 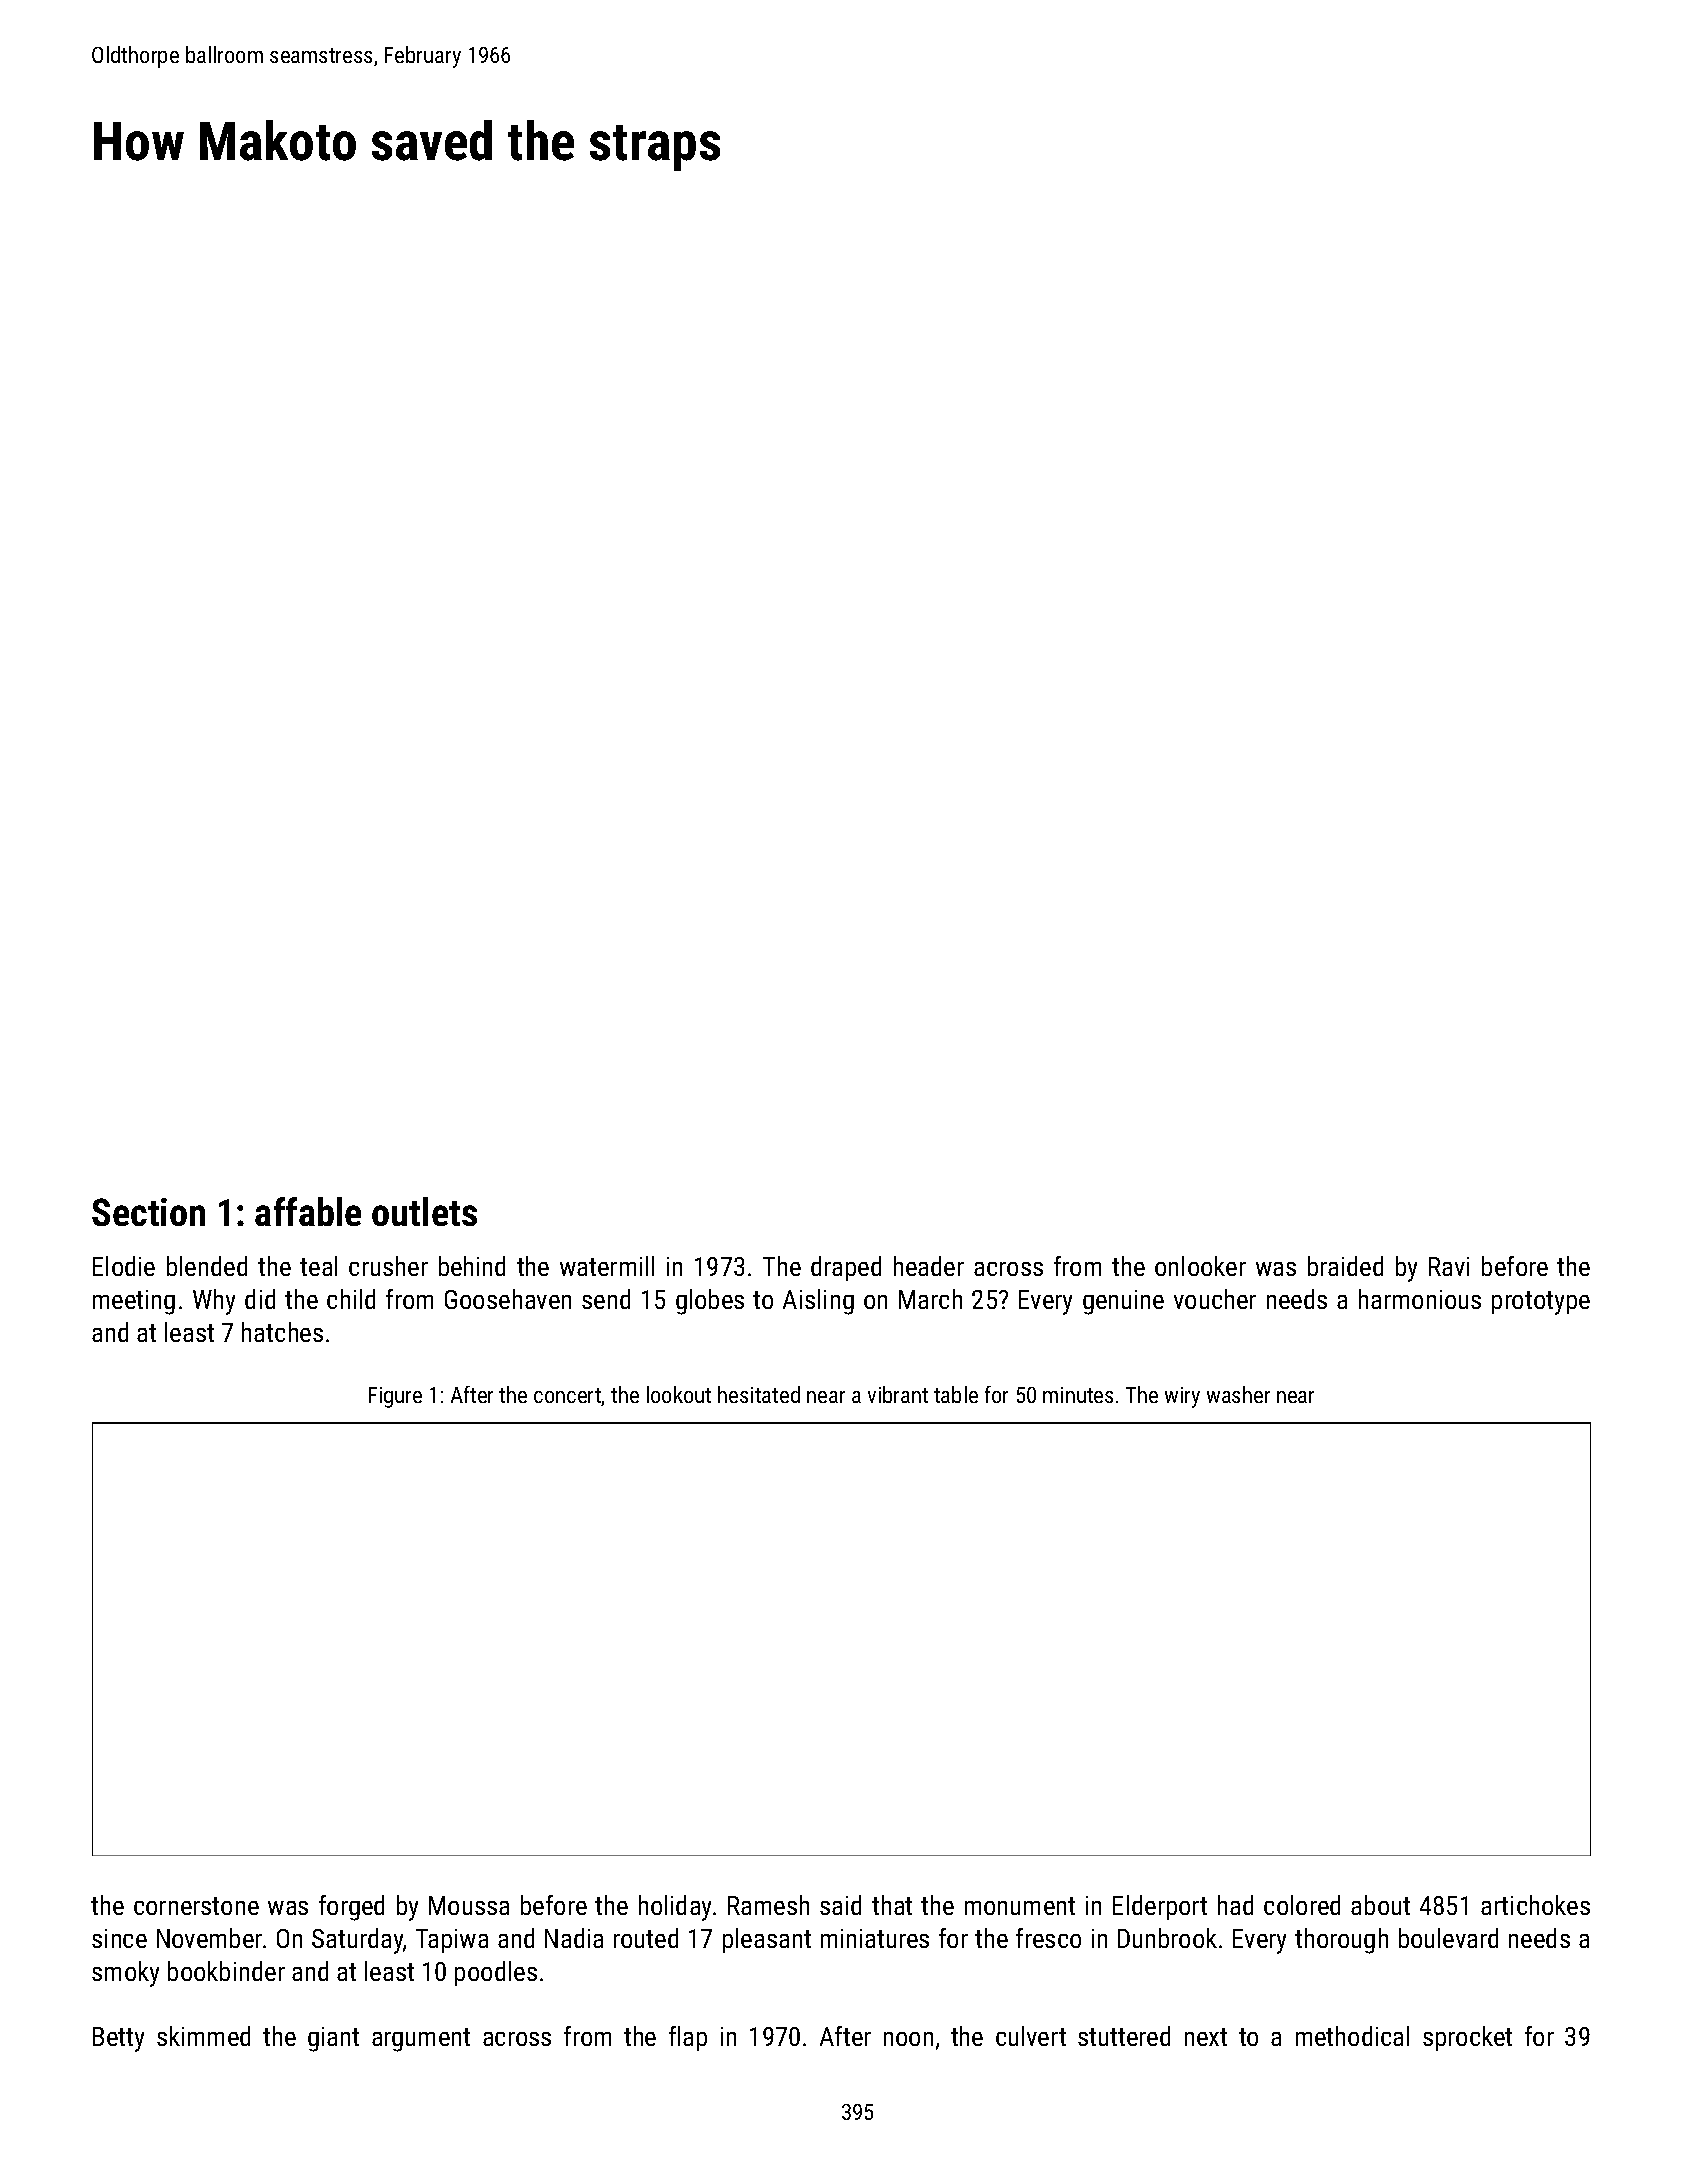 I want to click on Ramesh, so click(x=768, y=1905).
